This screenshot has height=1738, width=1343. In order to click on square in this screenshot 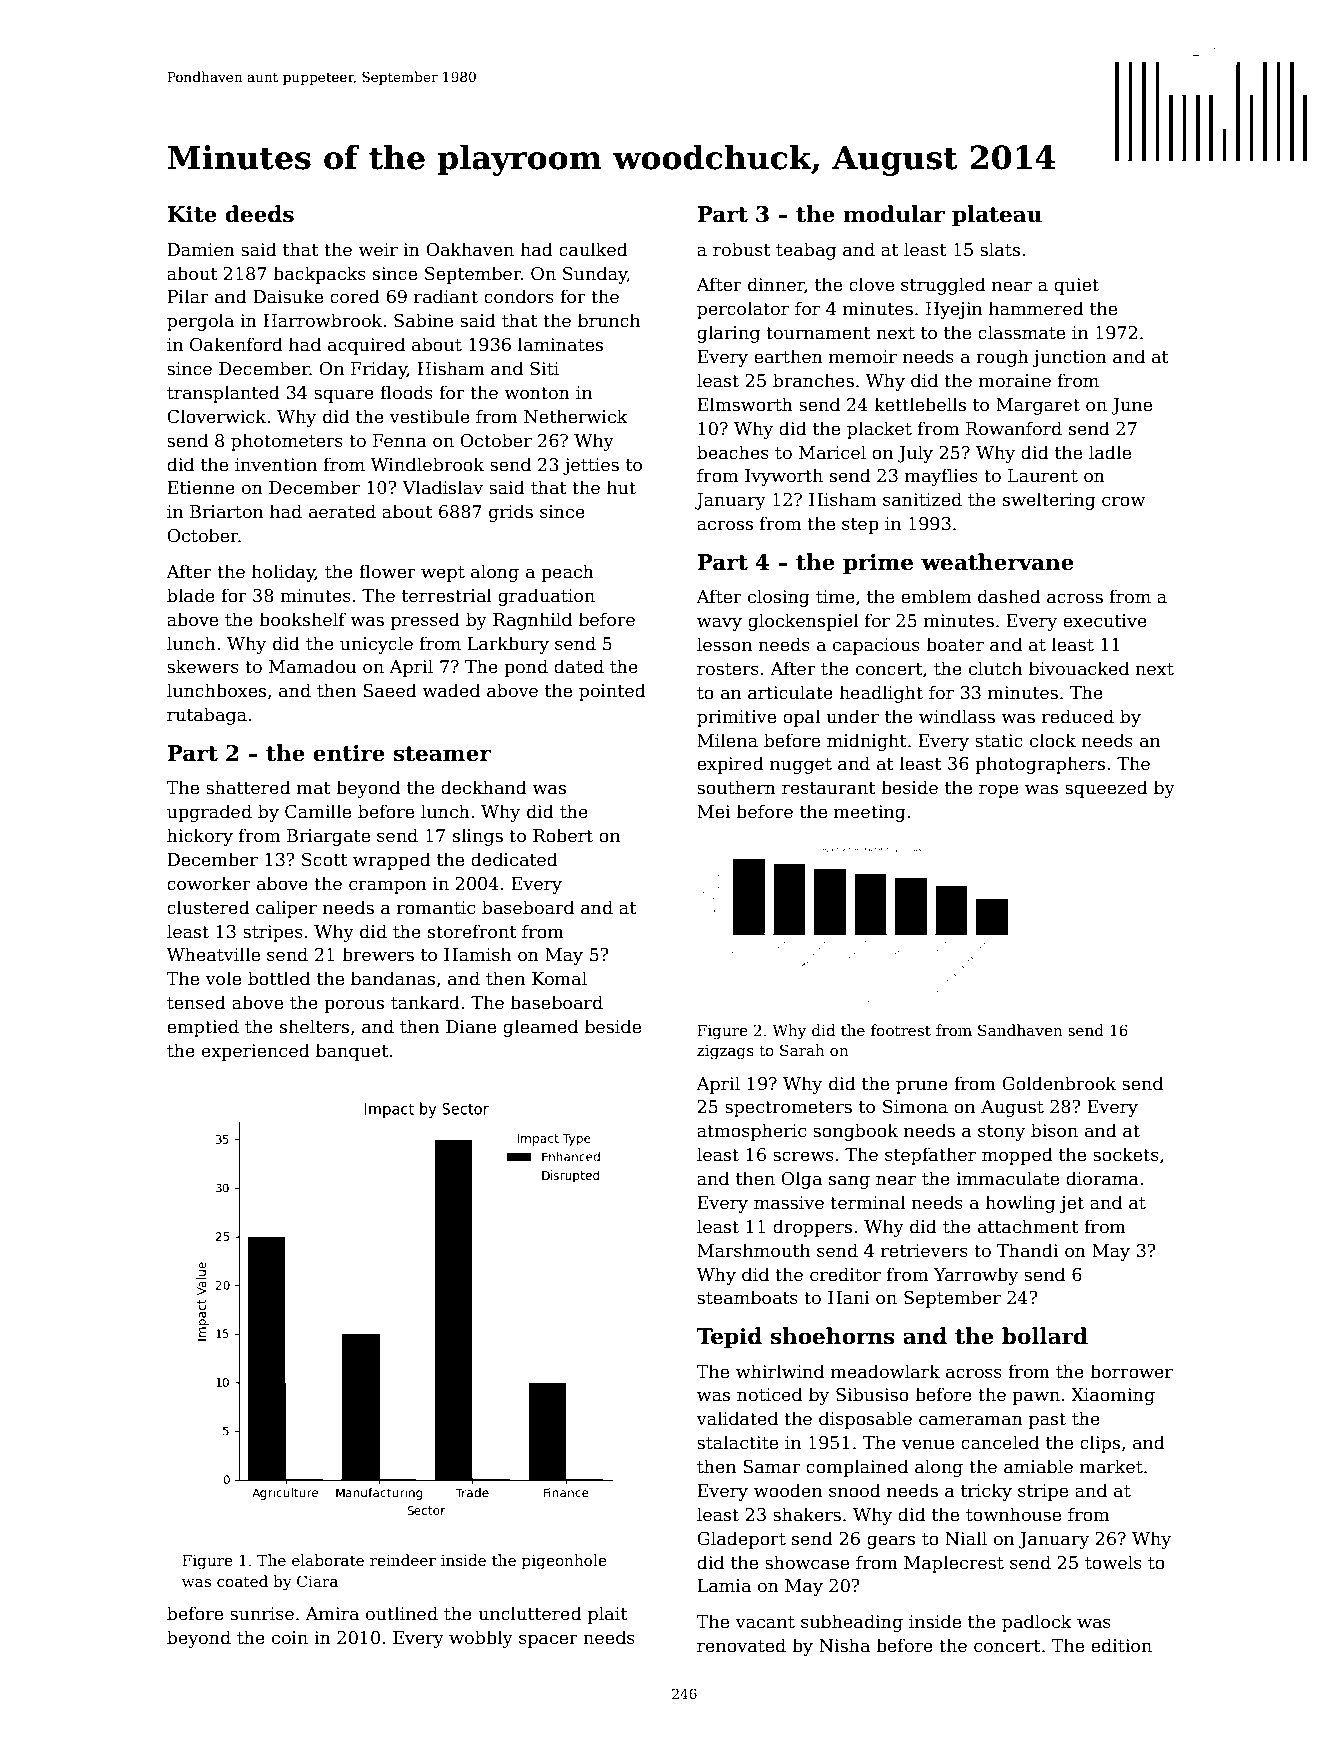, I will do `click(344, 396)`.
